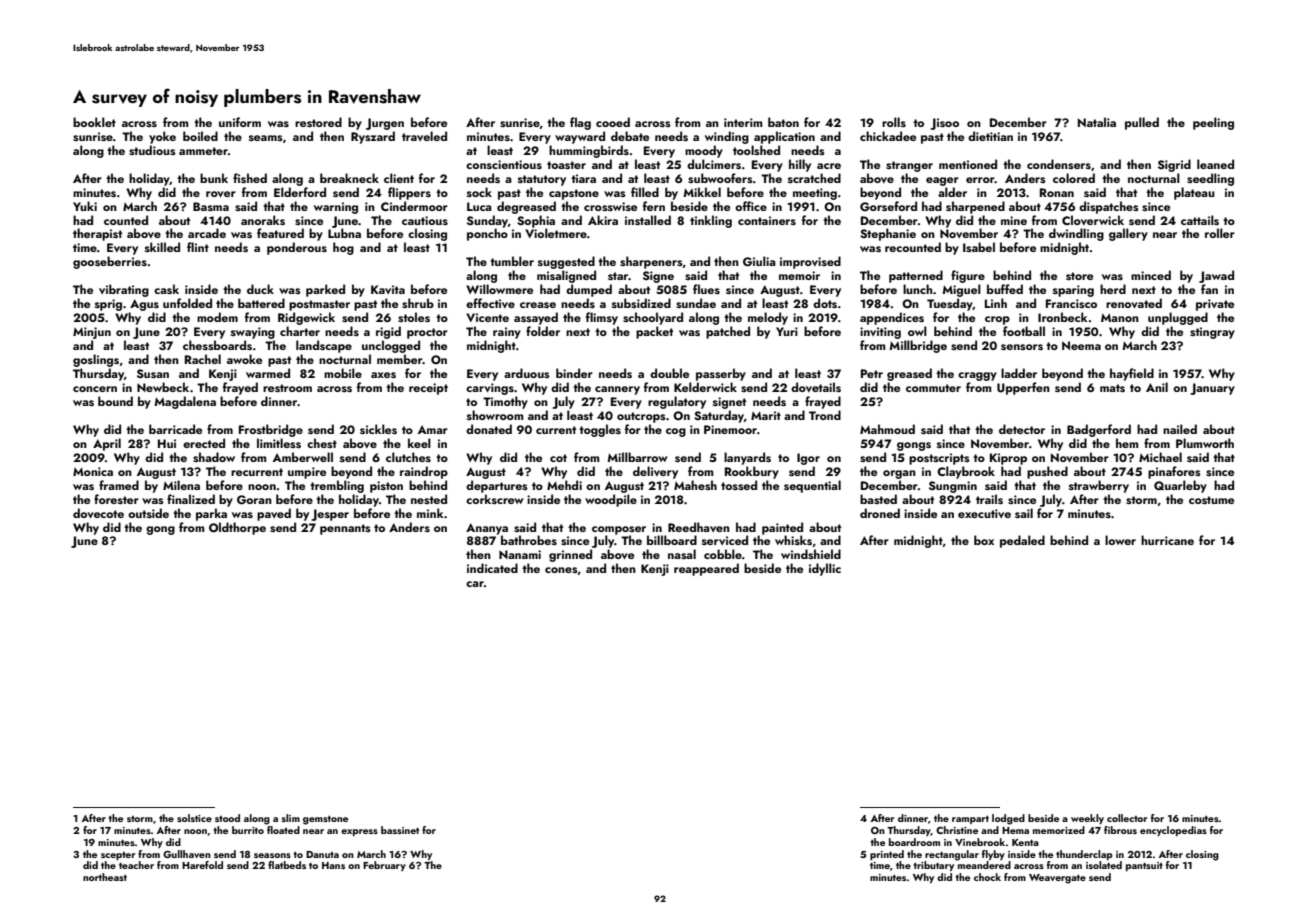 Image resolution: width=1308 pixels, height=924 pixels. Describe the element at coordinates (250, 178) in the page. I see `fished` at that location.
